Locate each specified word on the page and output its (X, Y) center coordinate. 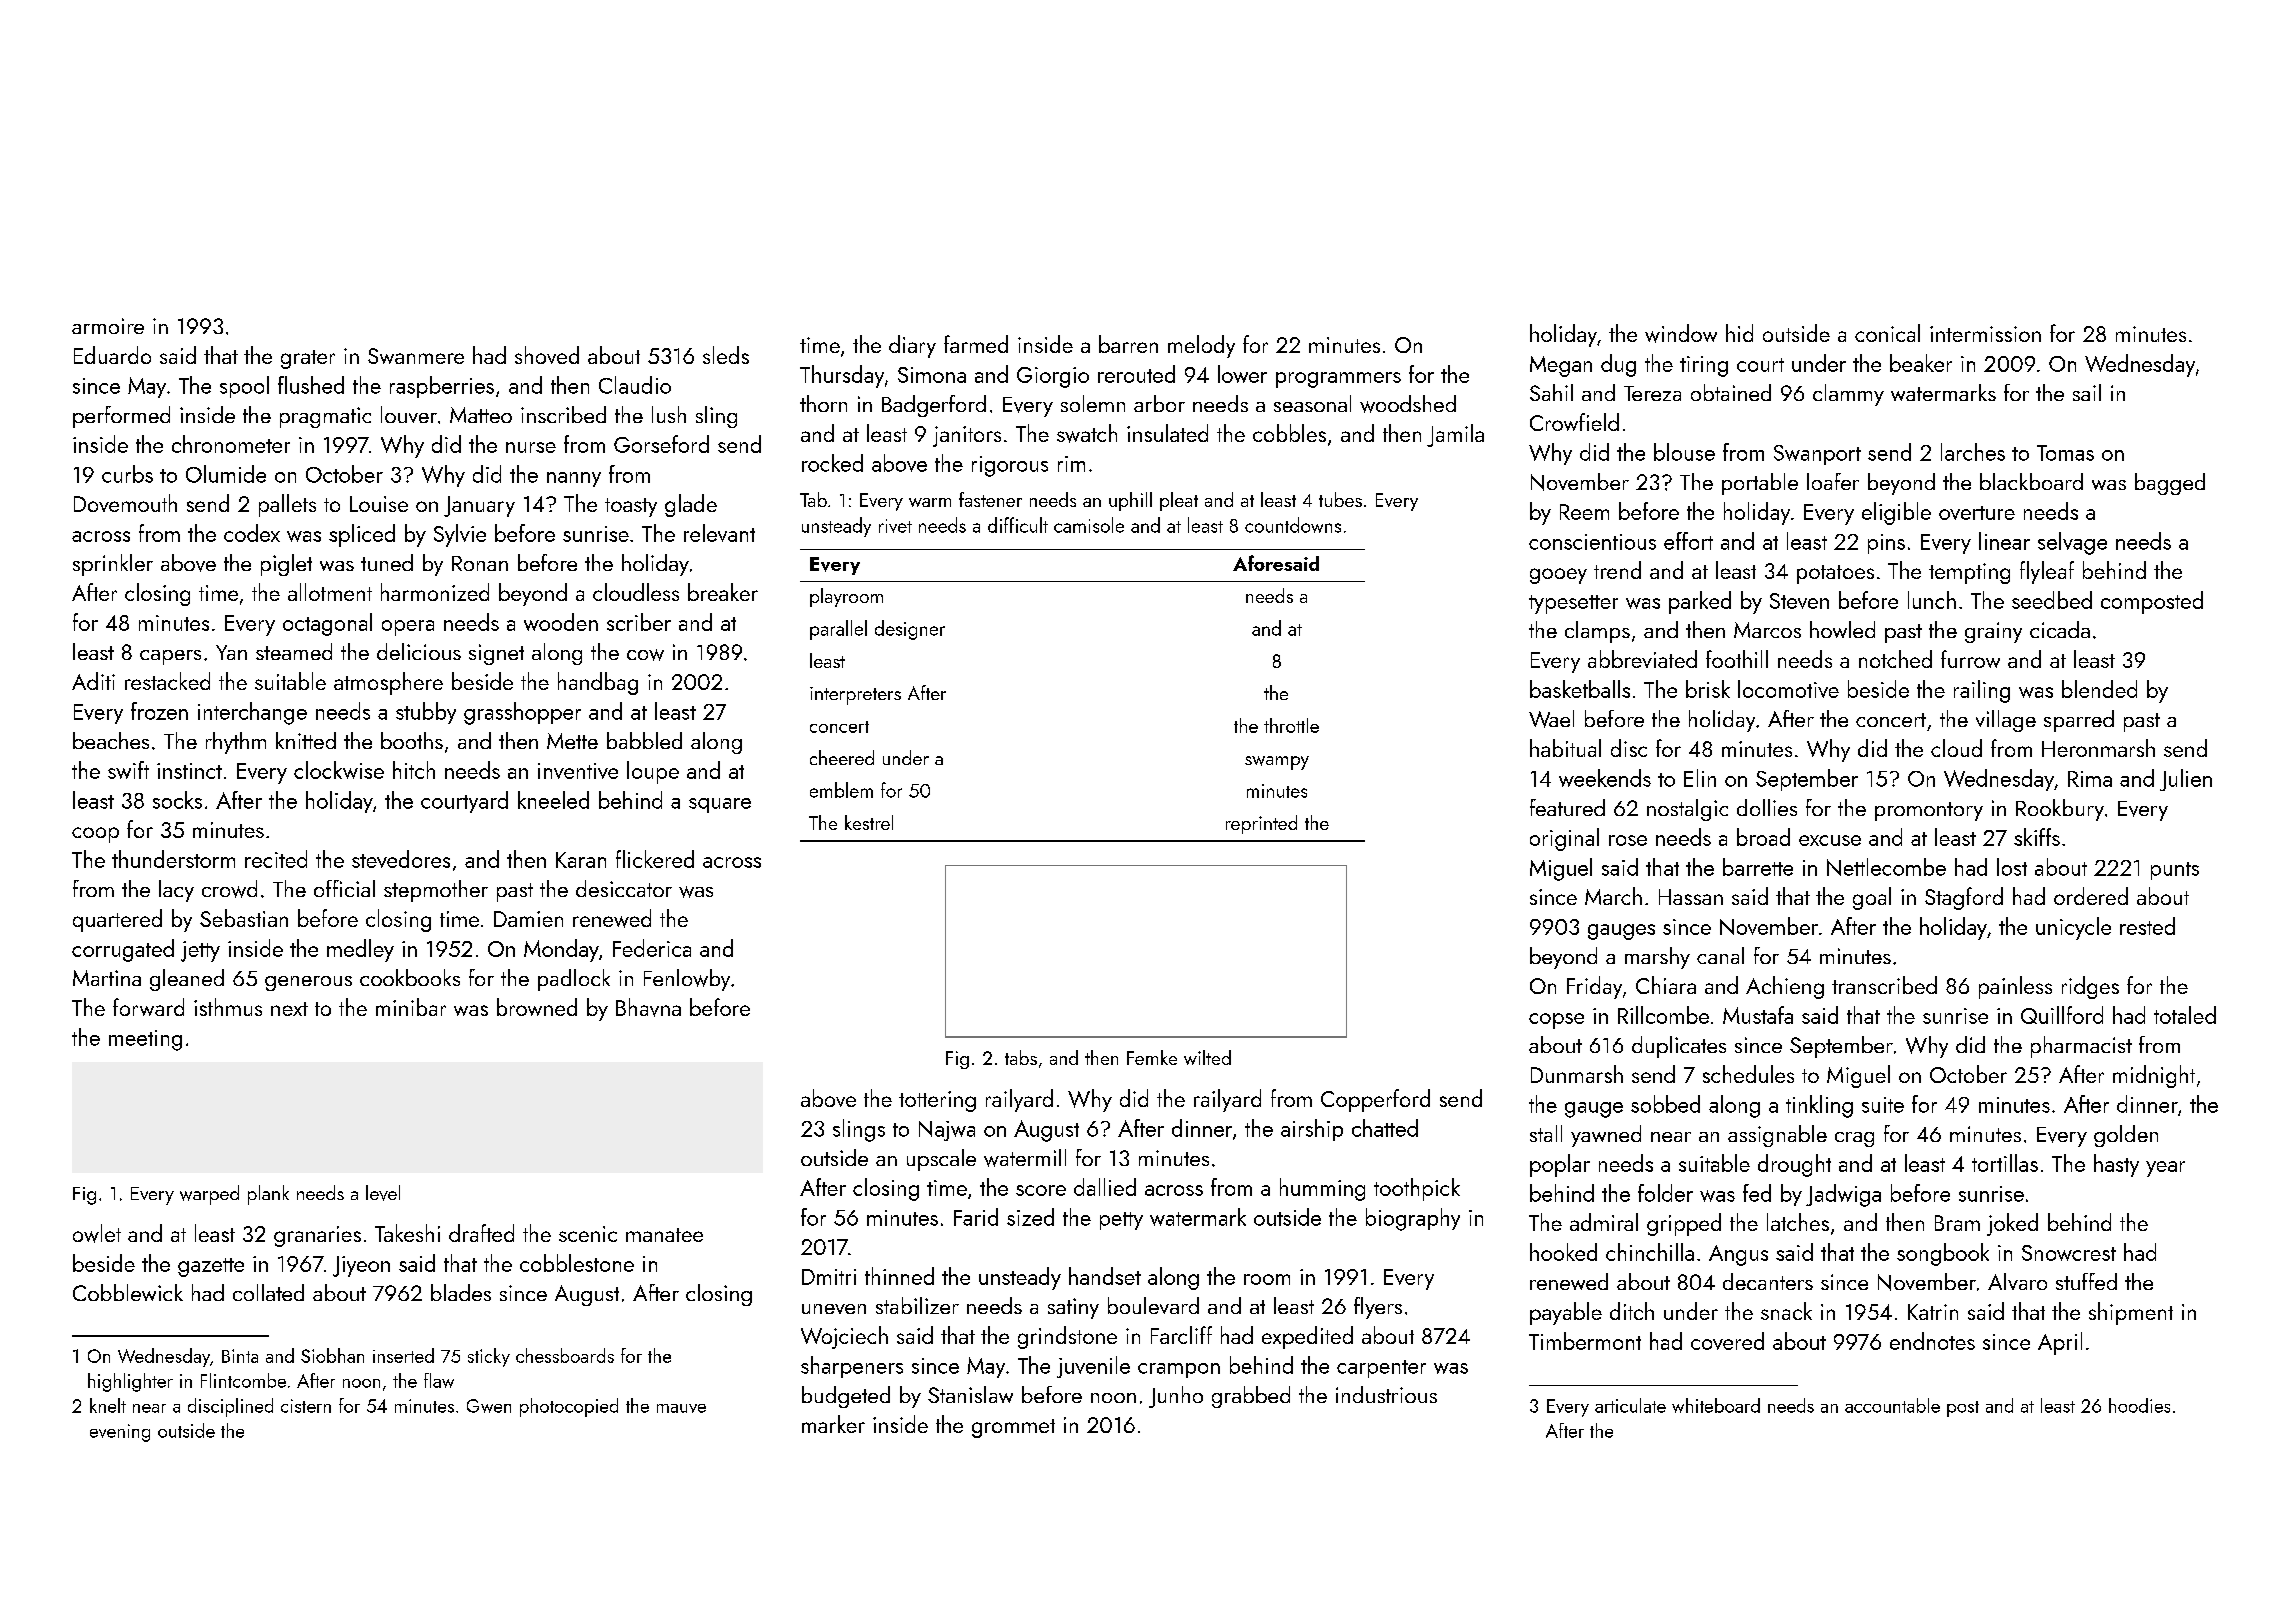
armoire (108, 326)
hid (1739, 333)
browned (537, 1007)
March (1613, 896)
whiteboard (1716, 1405)
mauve (681, 1408)
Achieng (1785, 987)
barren (1128, 344)
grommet (1013, 1428)
